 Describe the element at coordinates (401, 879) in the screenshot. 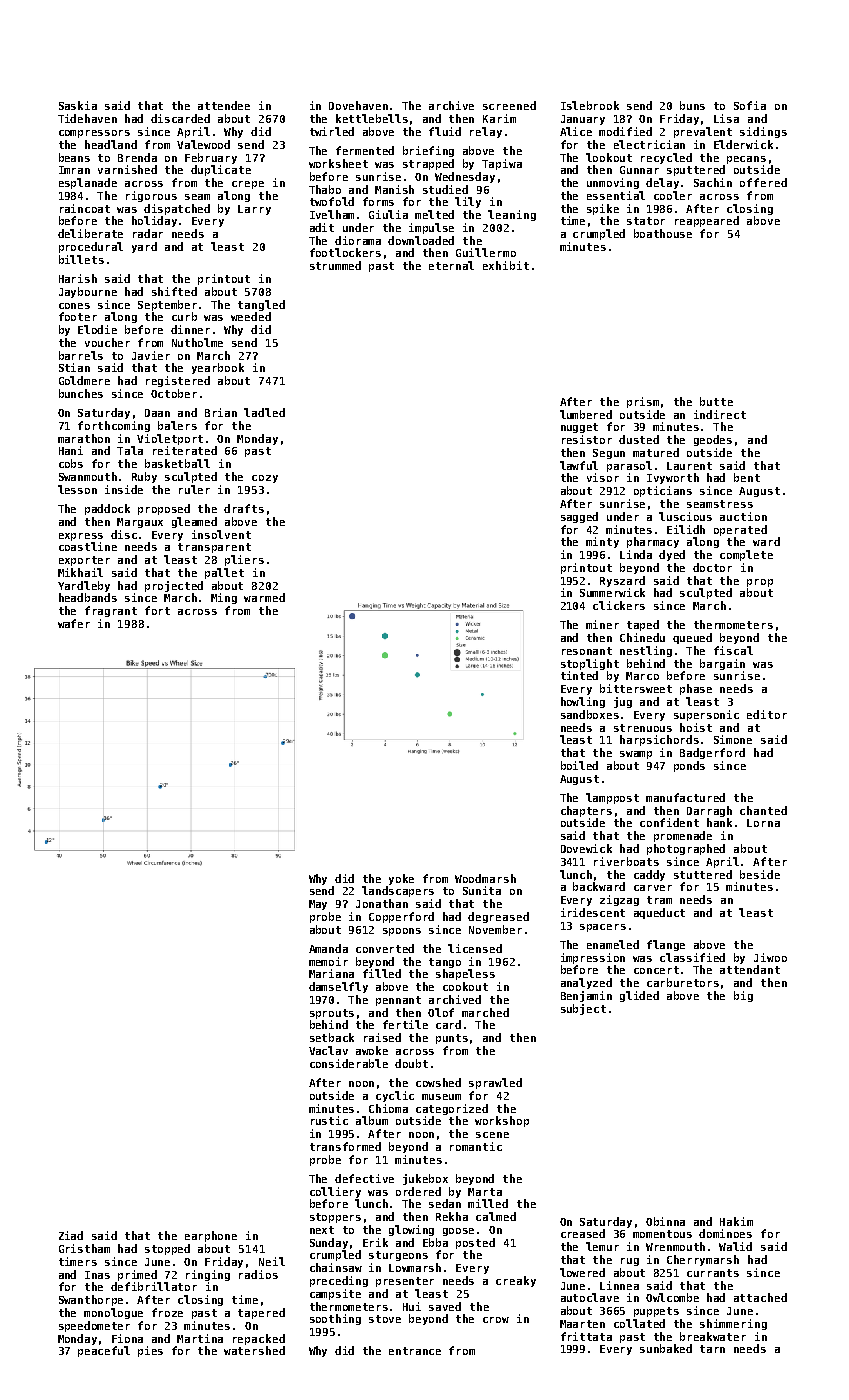

I see `yoke` at that location.
